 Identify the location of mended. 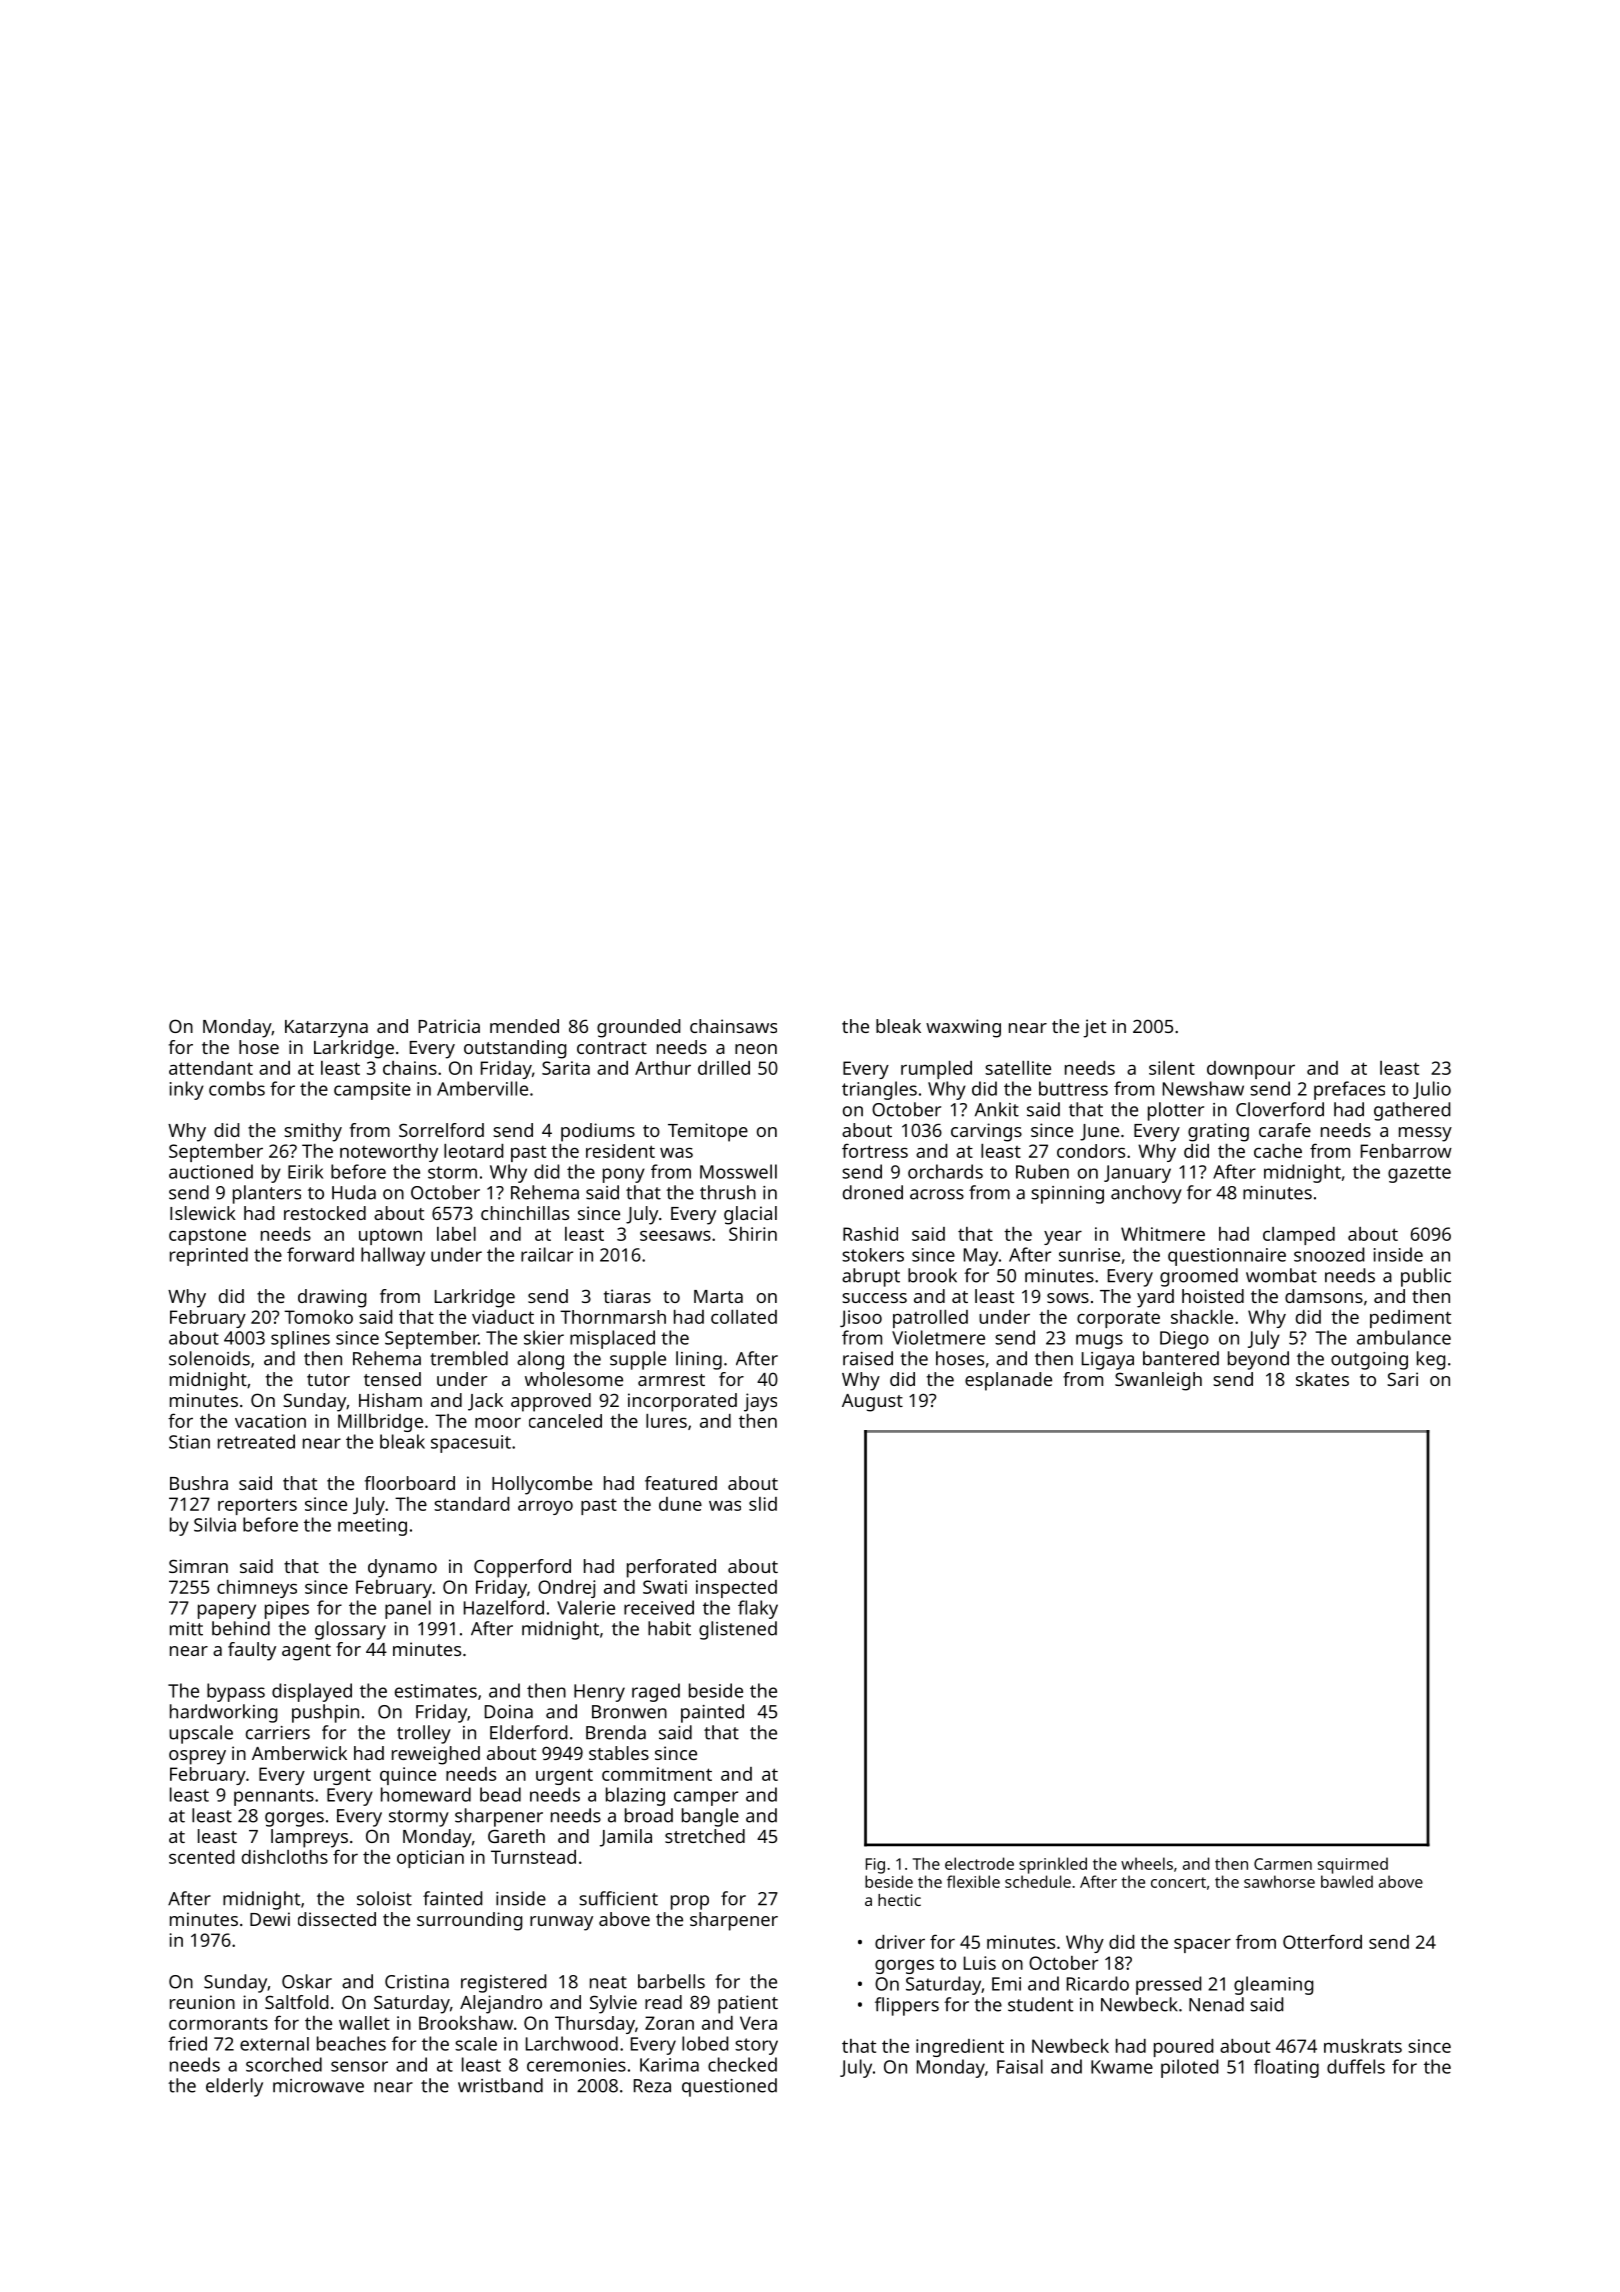
(524, 1026).
